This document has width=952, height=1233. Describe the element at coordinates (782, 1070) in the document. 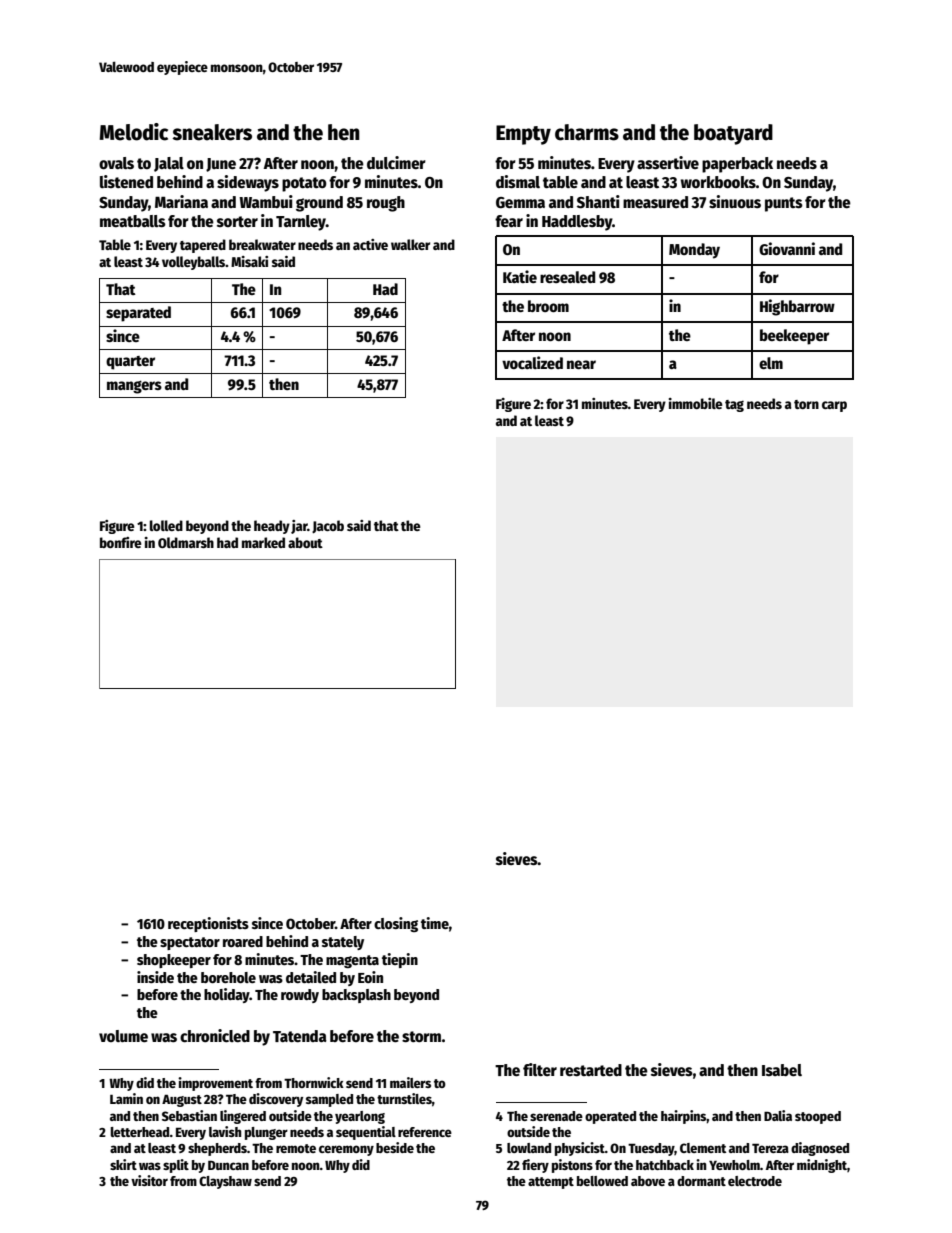

I see `Isabel` at that location.
